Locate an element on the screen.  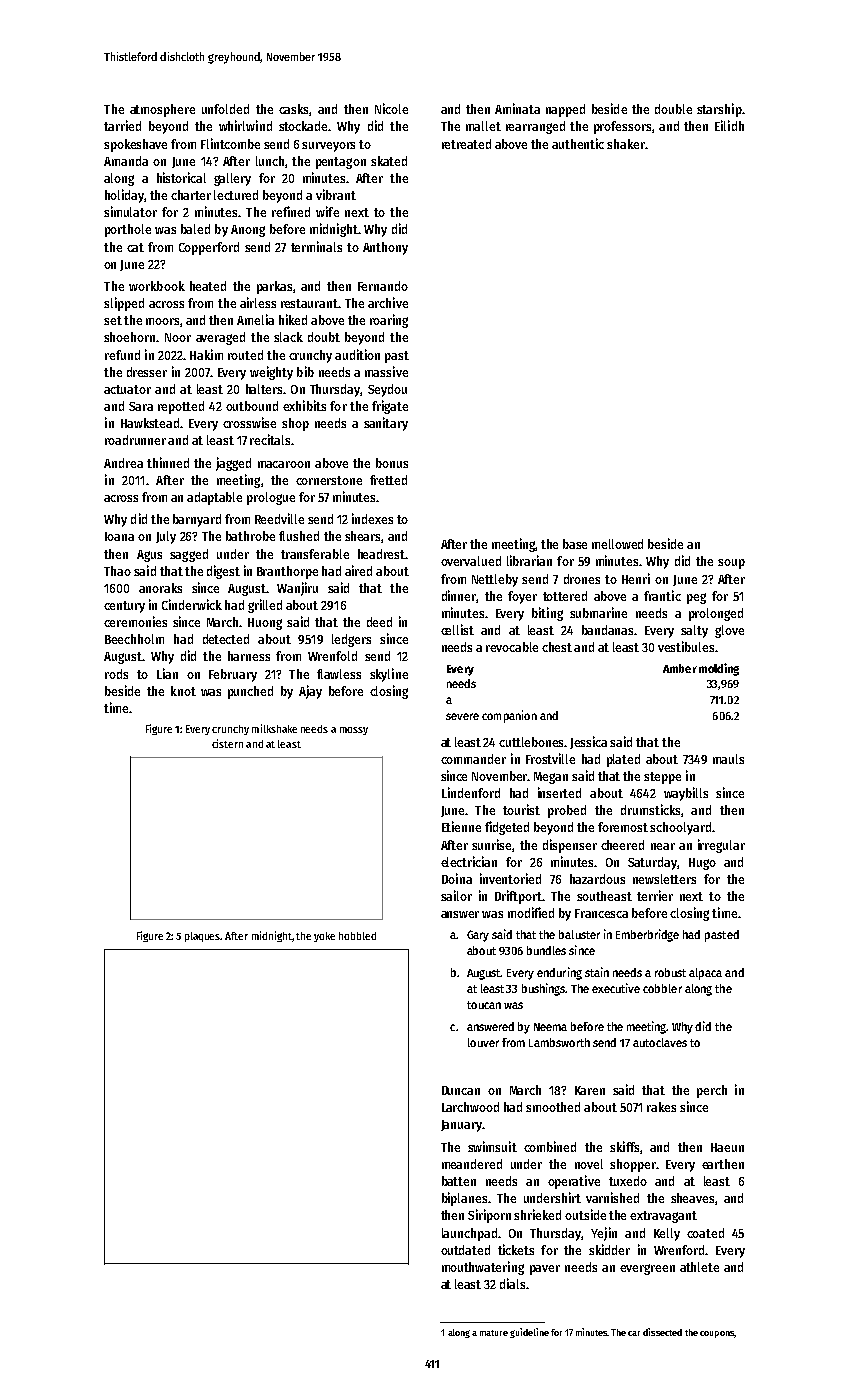
Haeun is located at coordinates (727, 1147).
